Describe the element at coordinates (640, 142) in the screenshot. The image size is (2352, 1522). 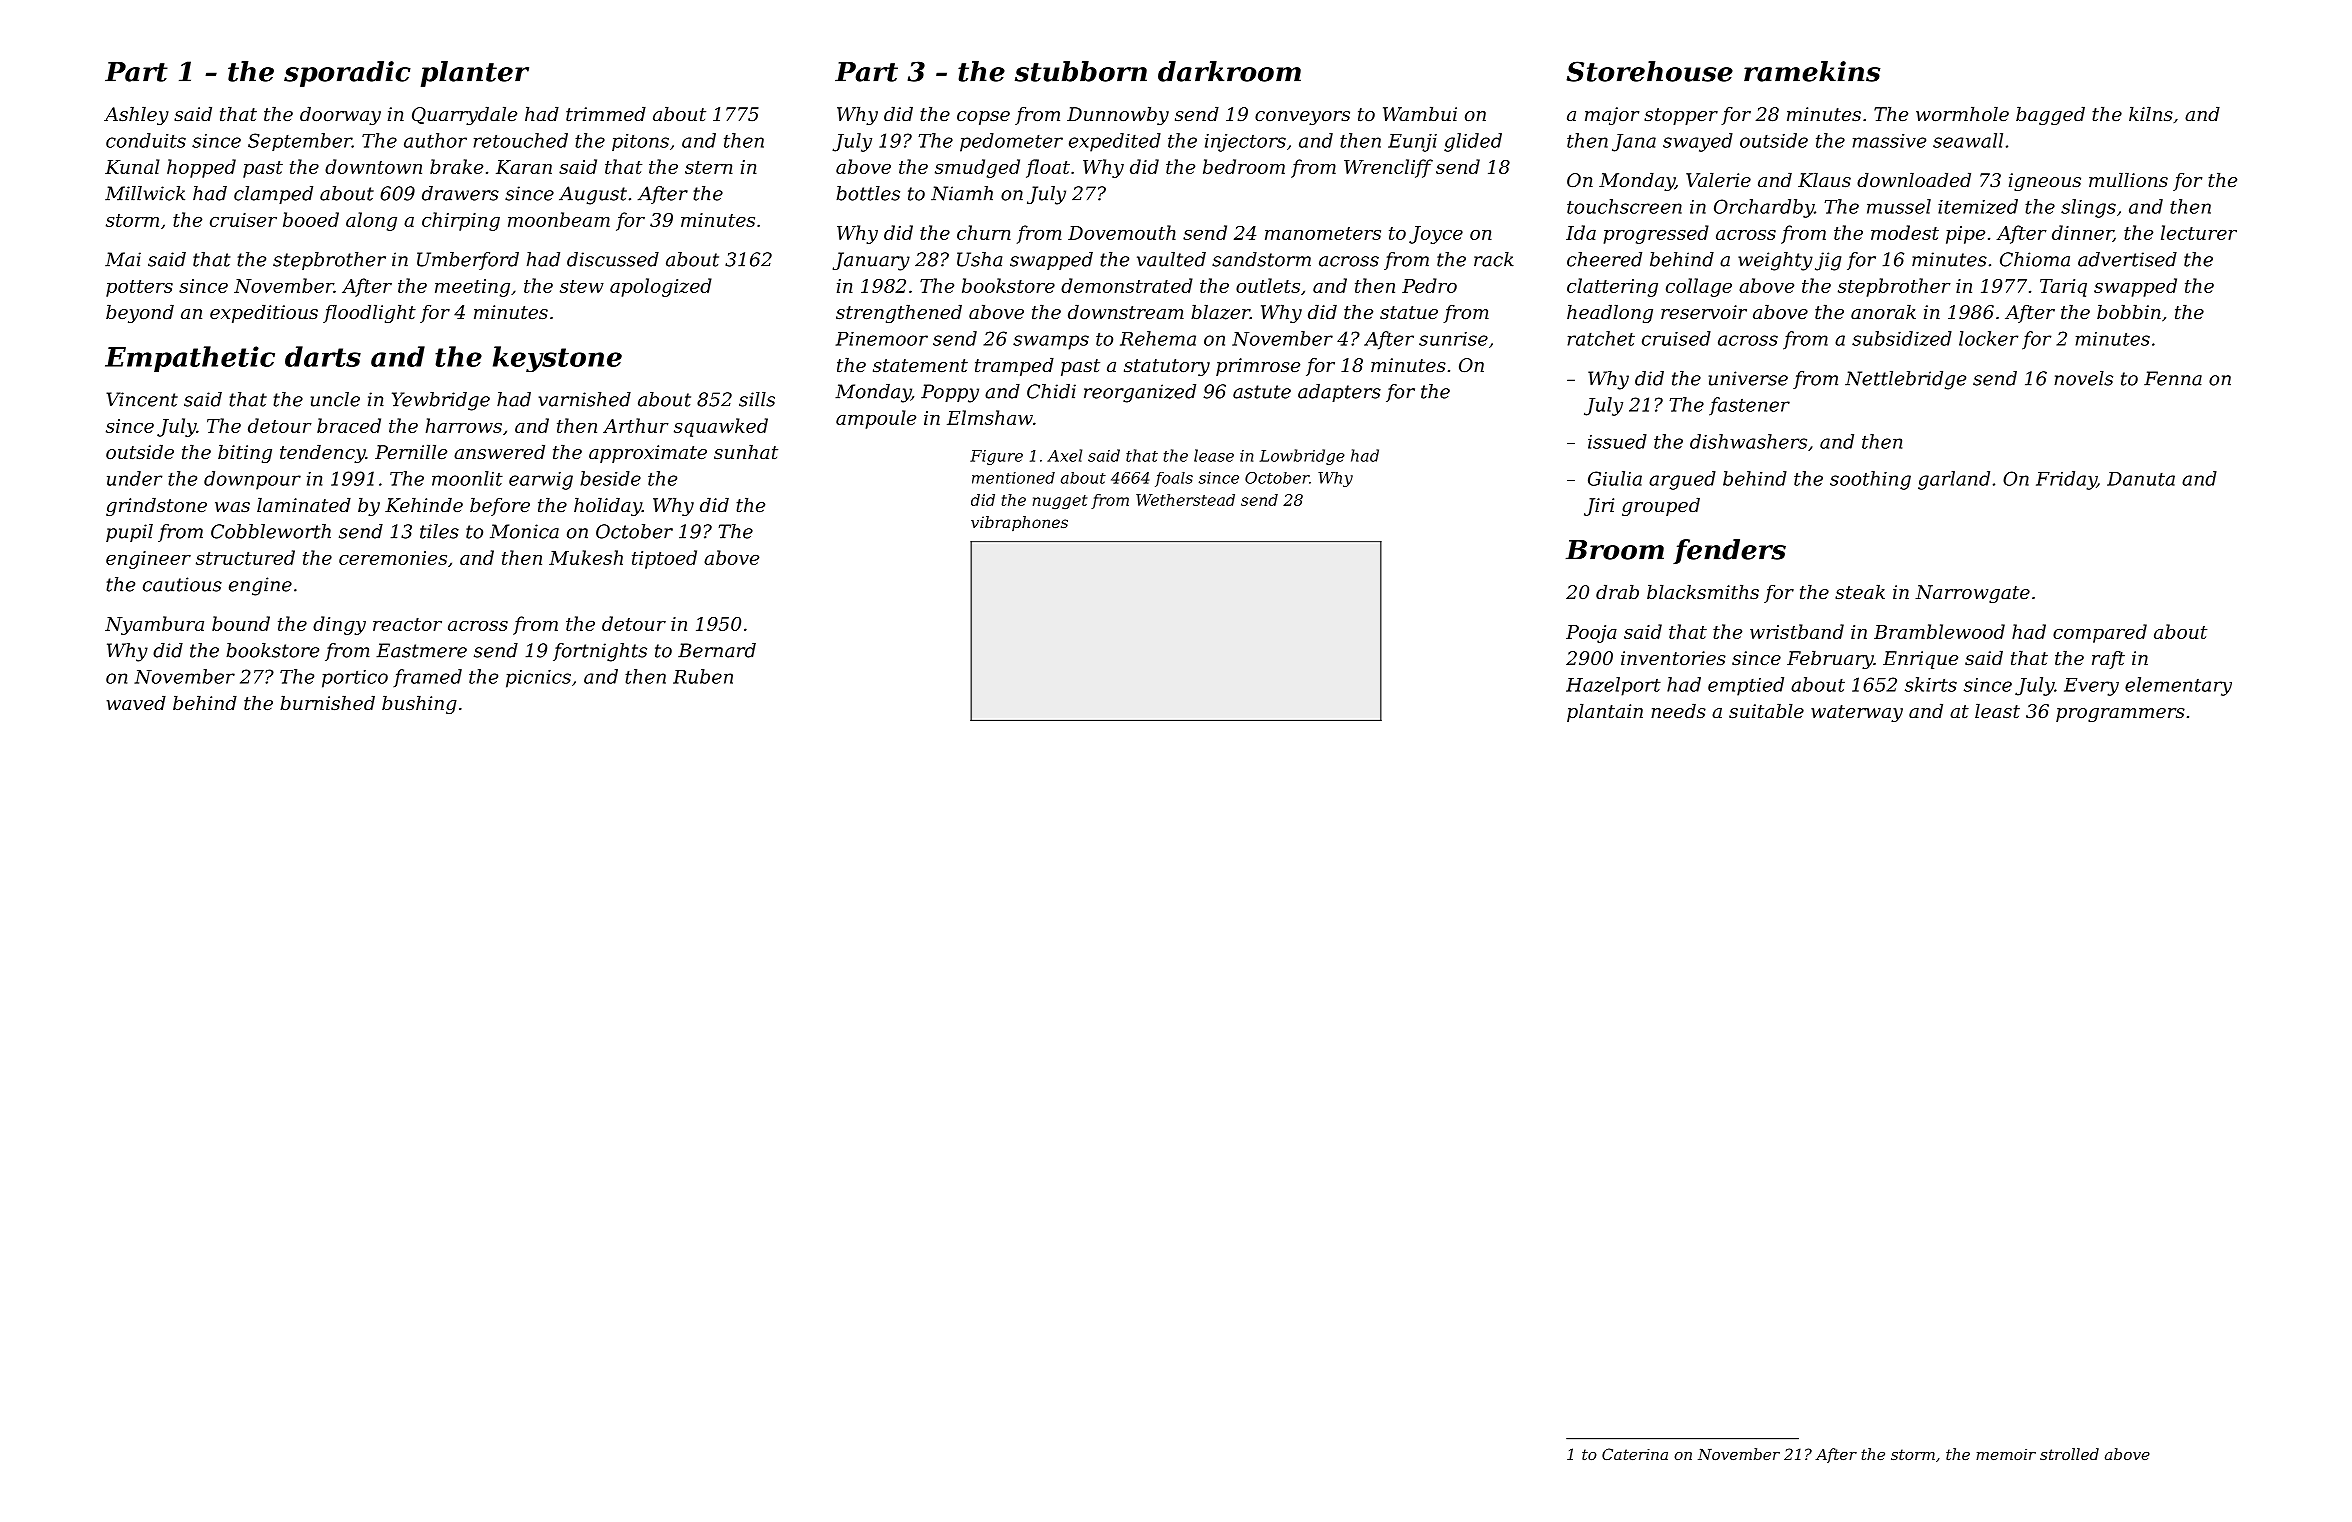
I see `pitons` at that location.
